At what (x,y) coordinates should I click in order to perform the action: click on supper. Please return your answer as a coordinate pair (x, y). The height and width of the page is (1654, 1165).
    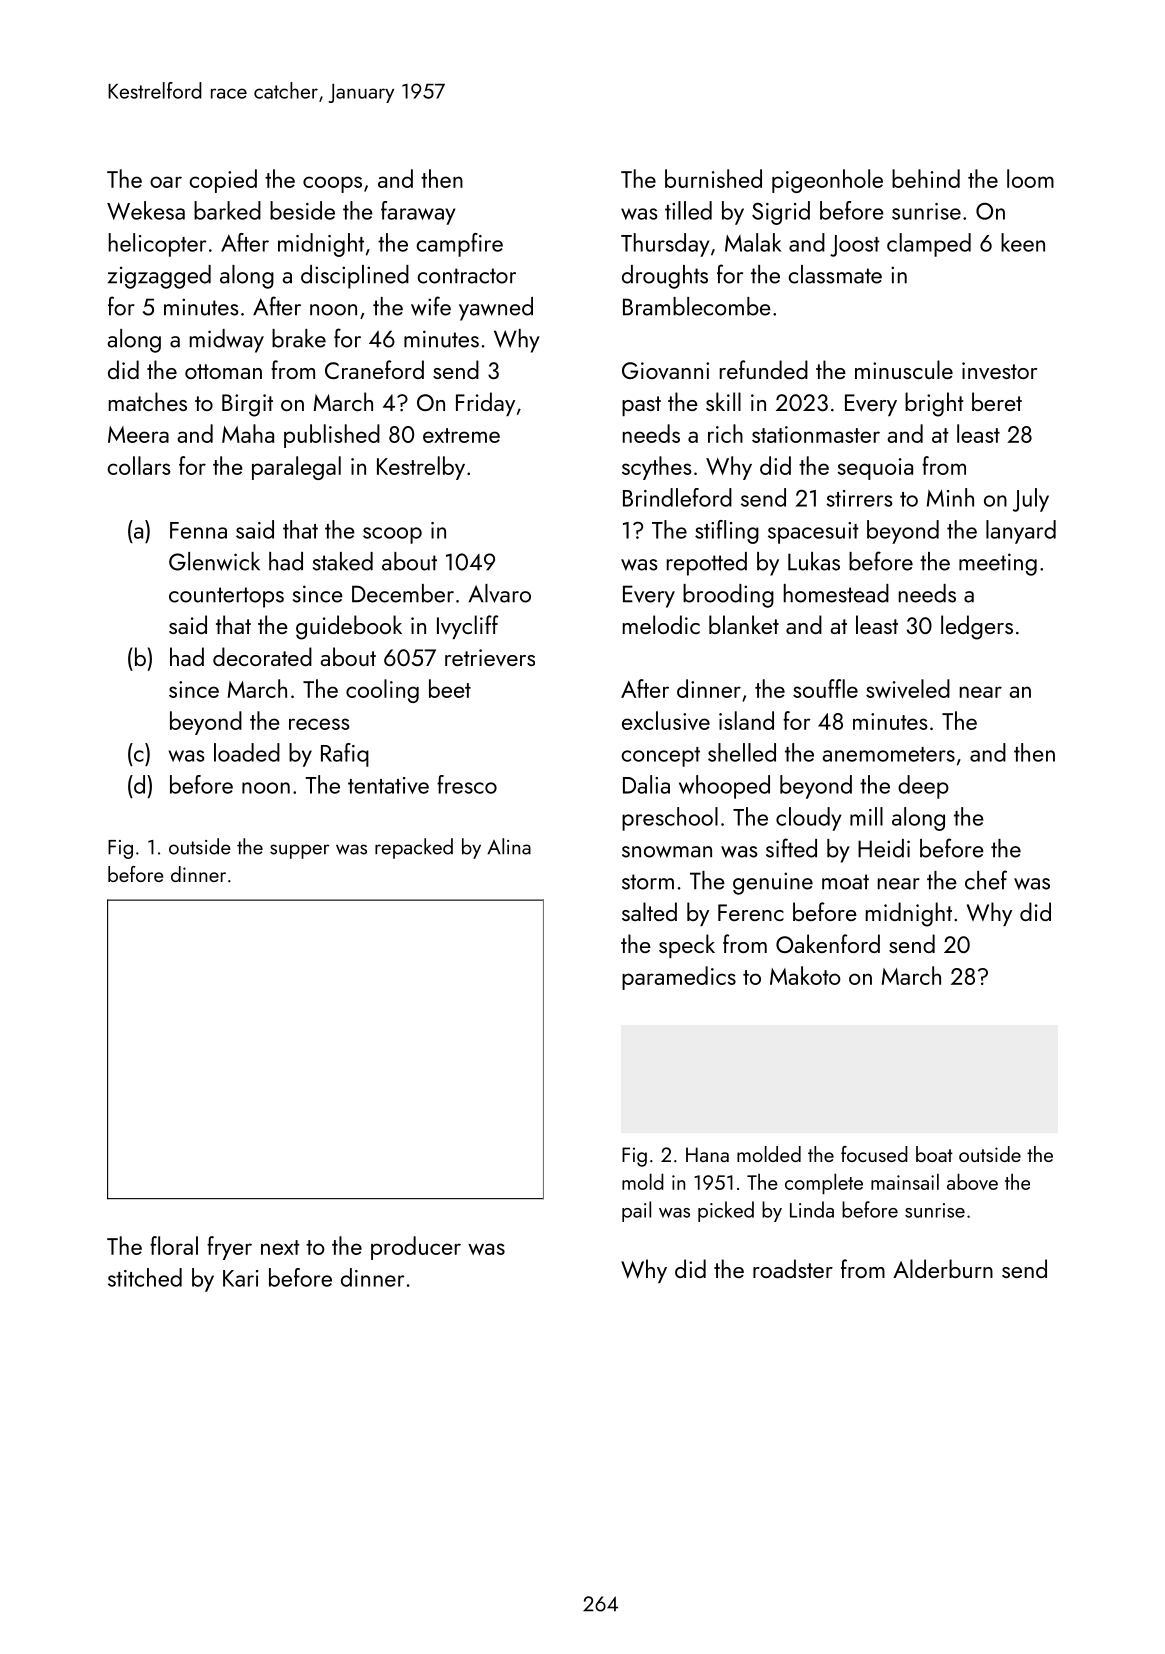
    Looking at the image, I should click on (299, 851).
